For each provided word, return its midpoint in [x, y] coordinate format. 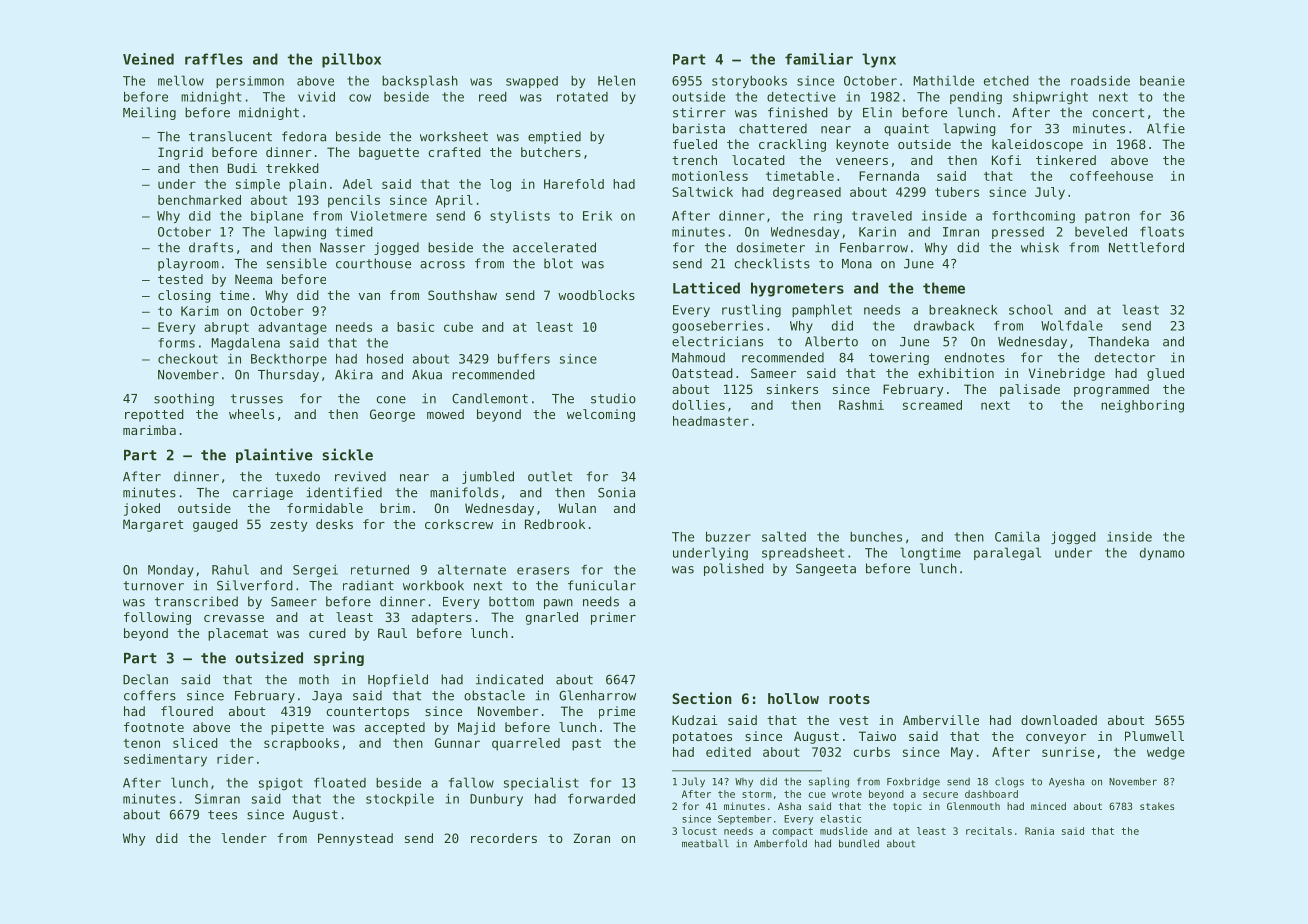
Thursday [288, 375]
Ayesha [1066, 782]
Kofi [1006, 160]
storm [757, 794]
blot [558, 263]
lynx [879, 60]
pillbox [351, 60]
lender [244, 838]
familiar [819, 59]
